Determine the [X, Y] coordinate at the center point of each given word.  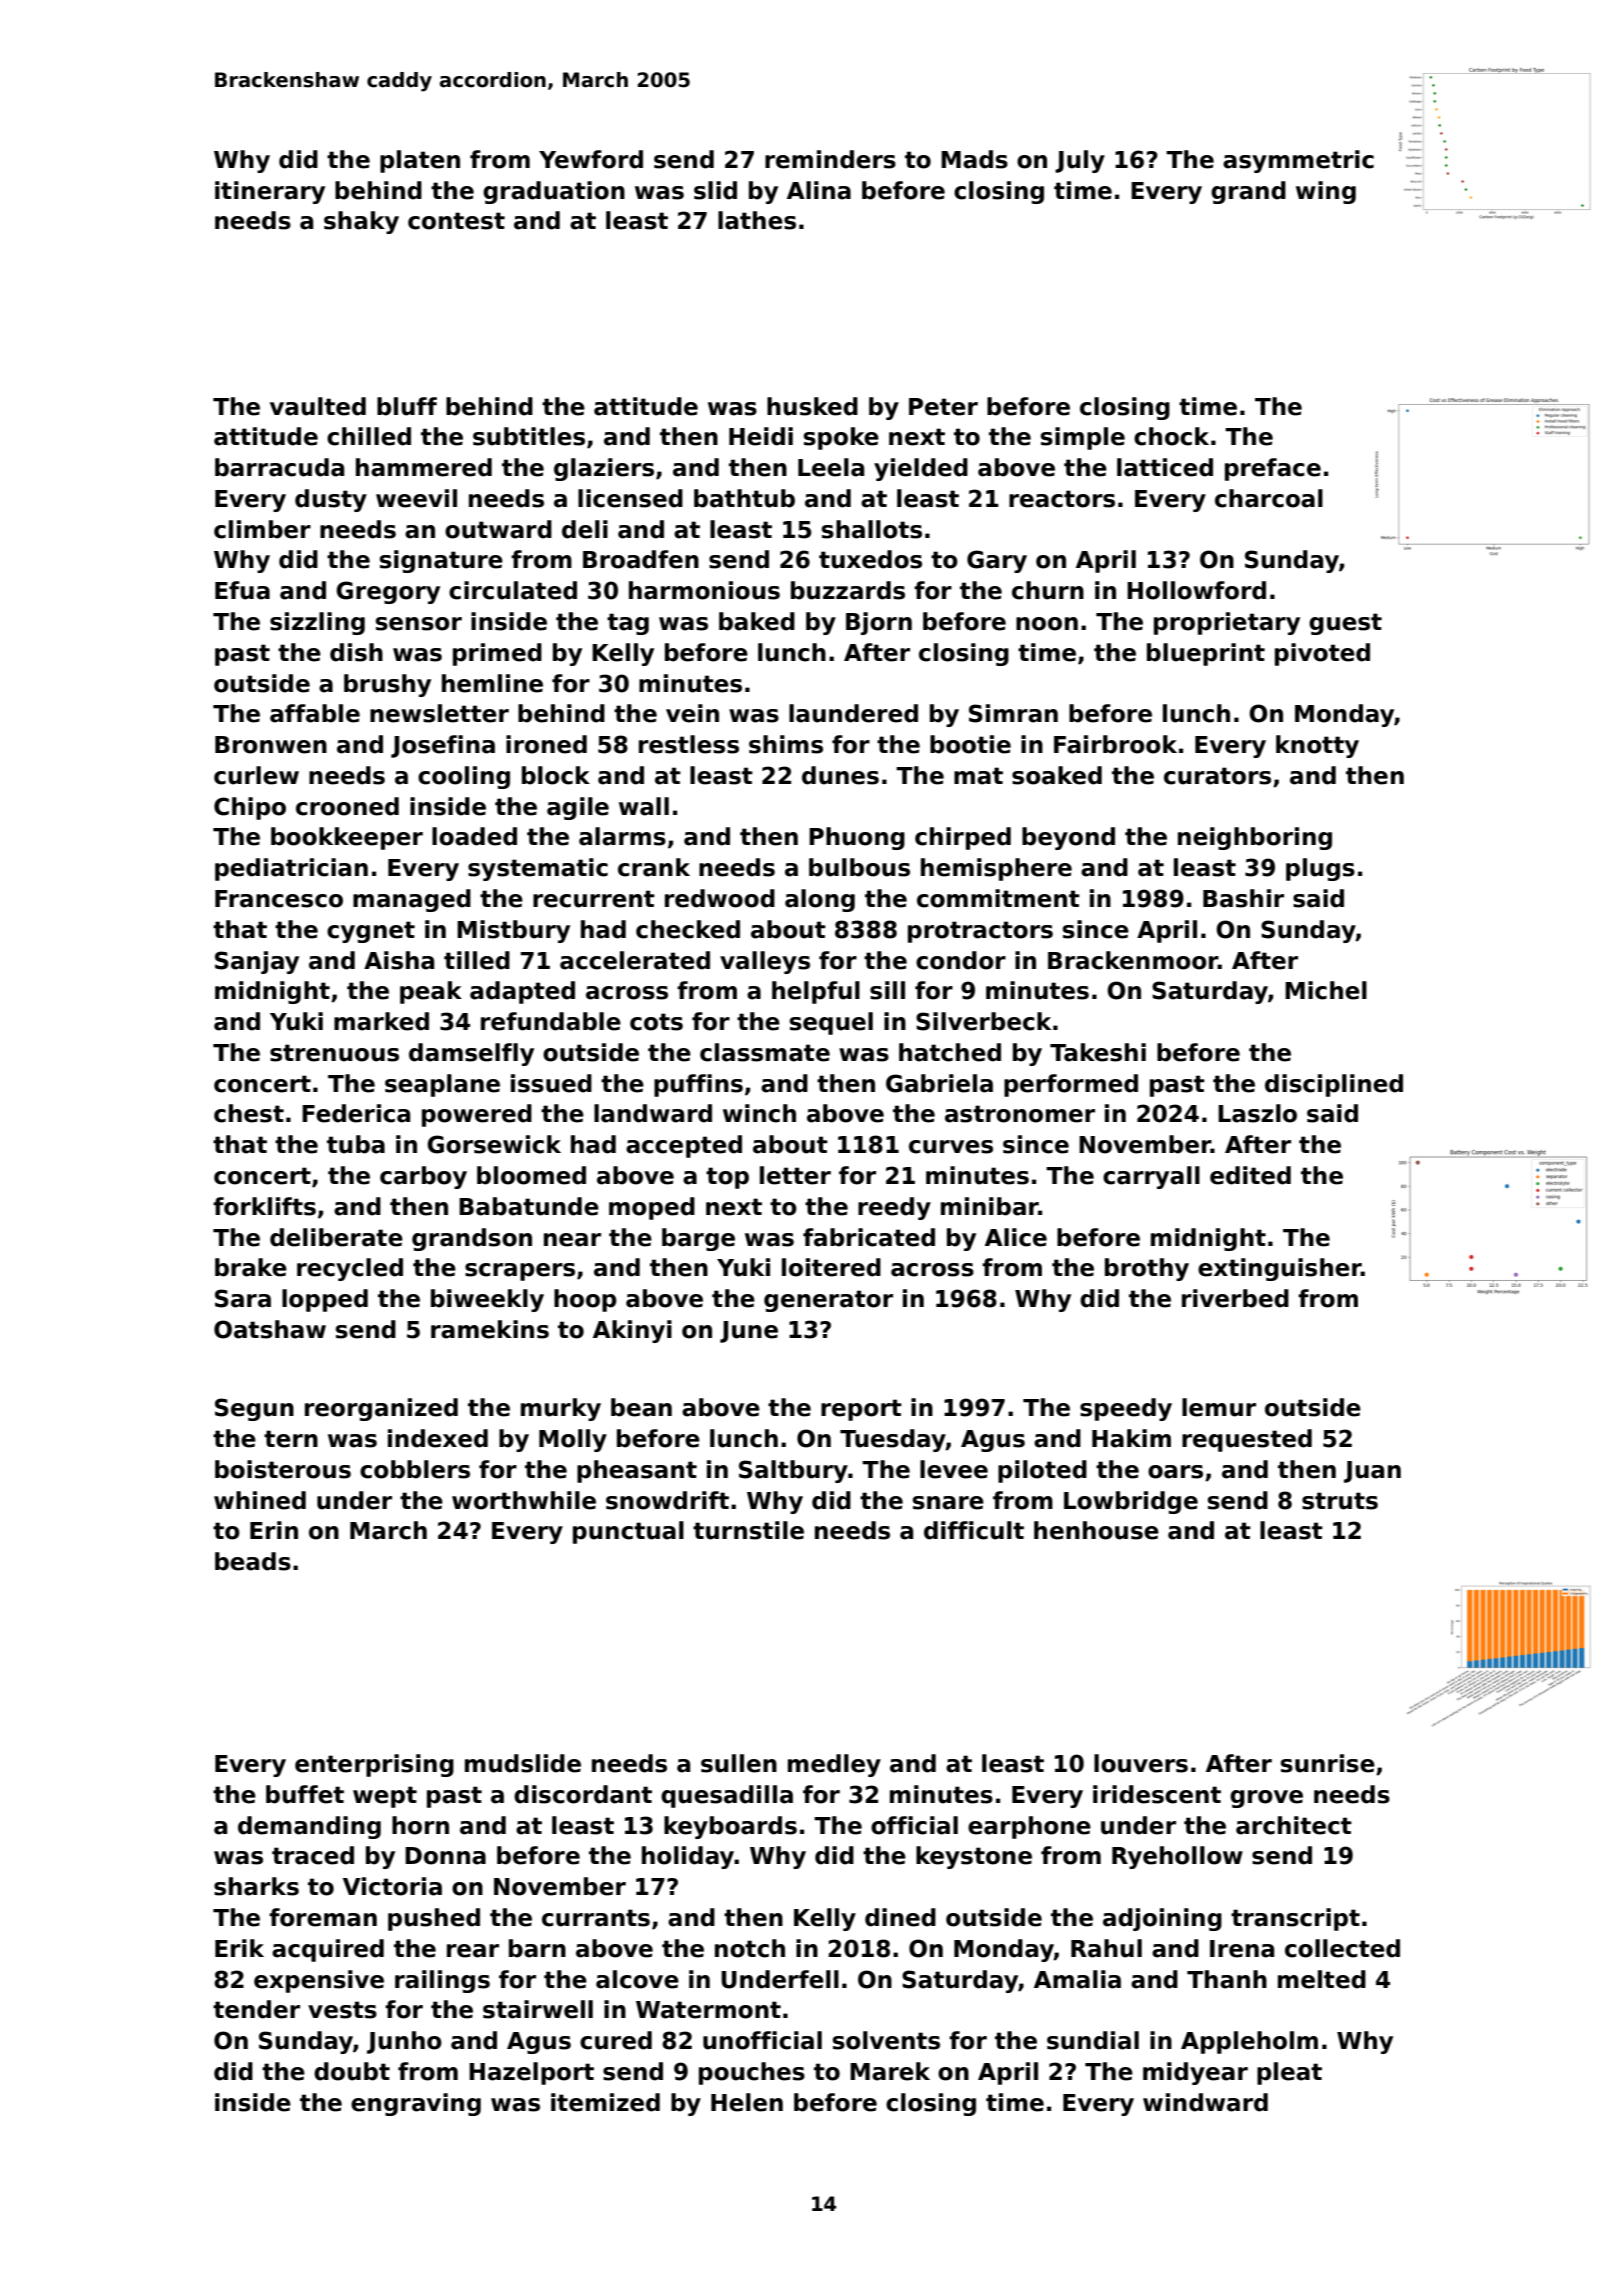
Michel [1326, 990]
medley [834, 1765]
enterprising [374, 1765]
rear [473, 1951]
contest [456, 221]
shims [786, 744]
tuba [356, 1144]
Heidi [761, 436]
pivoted [1322, 654]
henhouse [1096, 1530]
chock [1171, 436]
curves [951, 1147]
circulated [513, 590]
